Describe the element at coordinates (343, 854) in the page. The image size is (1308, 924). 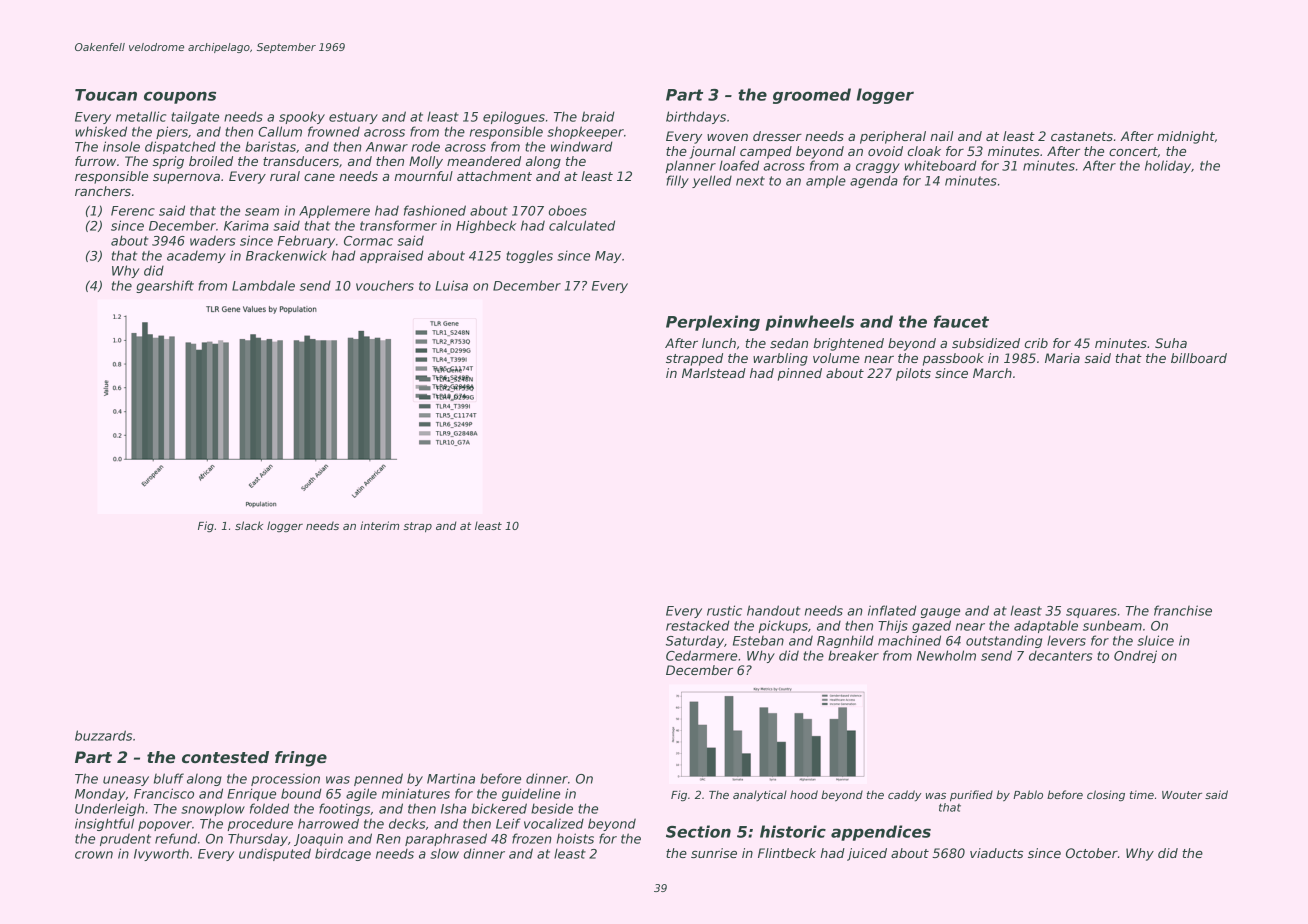
I see `birdcage` at that location.
